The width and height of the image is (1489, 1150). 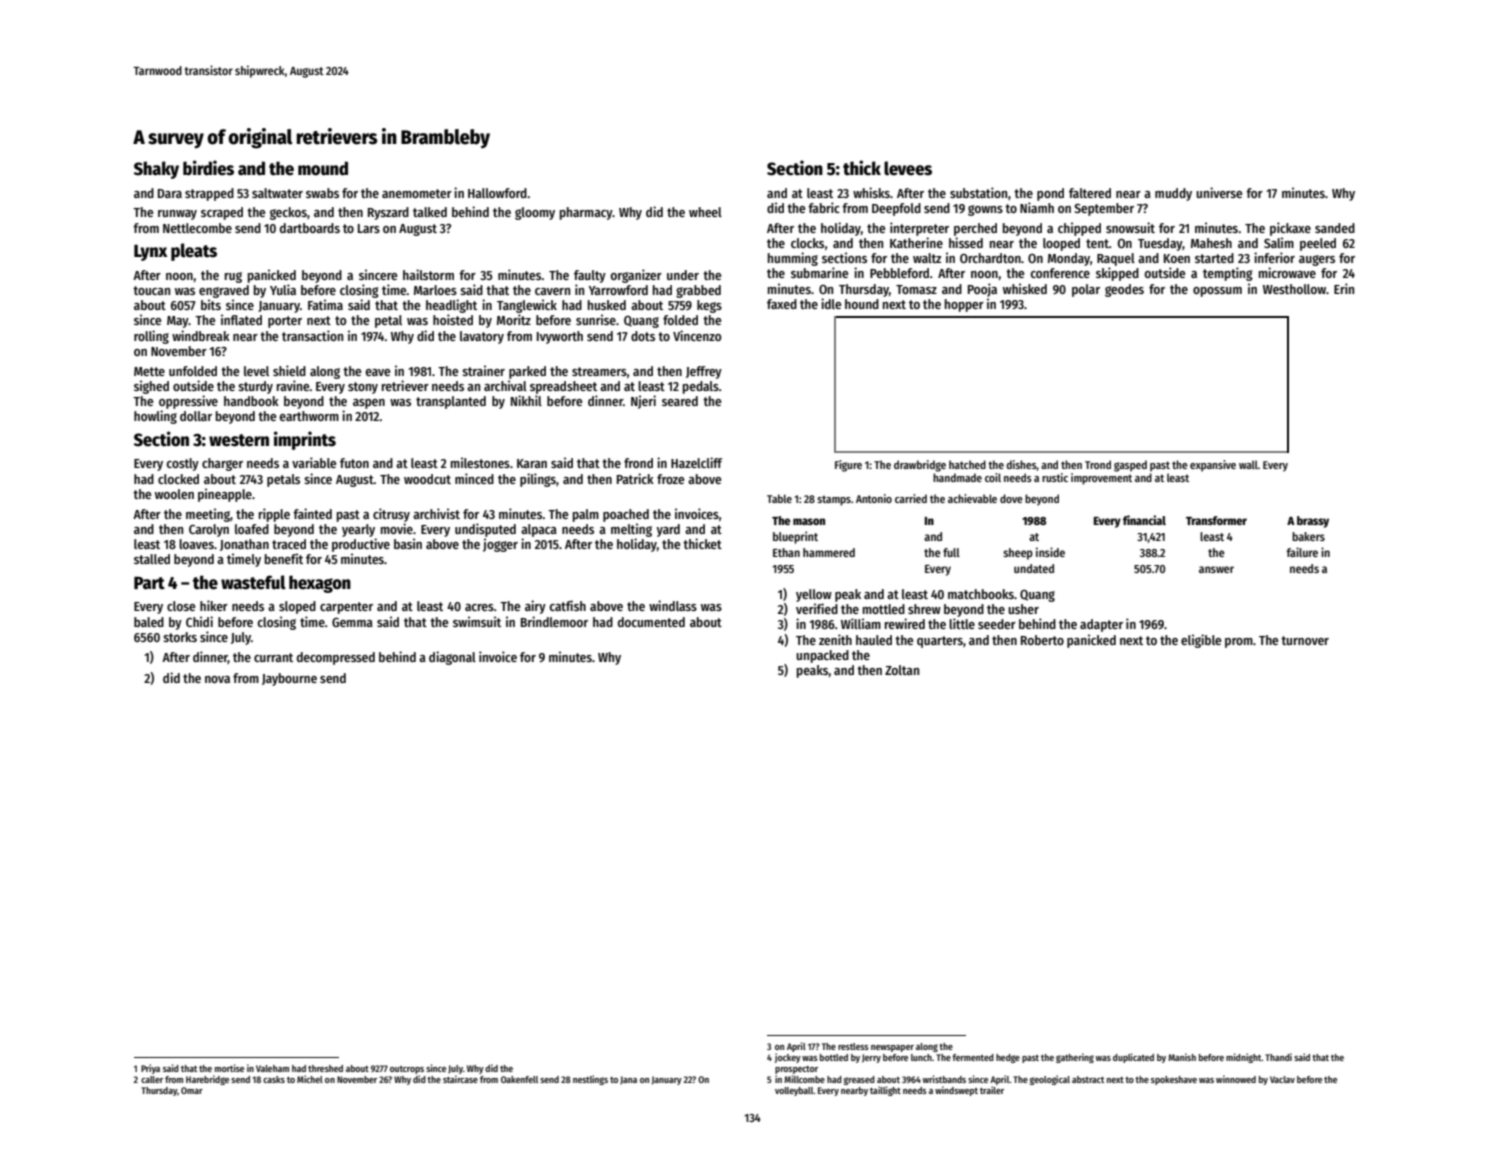 What do you see at coordinates (151, 337) in the image?
I see `rolling` at bounding box center [151, 337].
